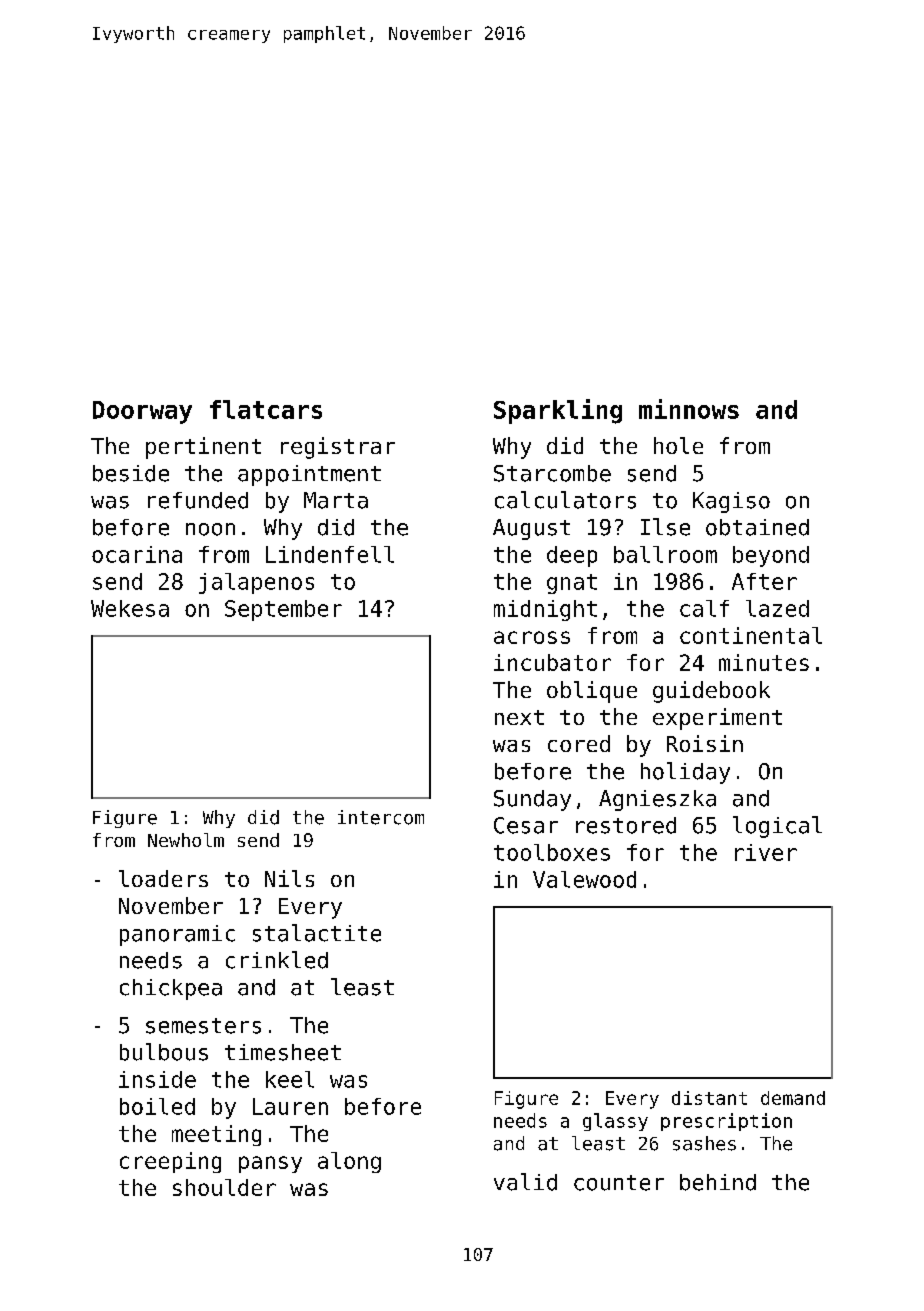 The height and width of the image is (1311, 924). What do you see at coordinates (793, 1098) in the image?
I see `demand` at bounding box center [793, 1098].
